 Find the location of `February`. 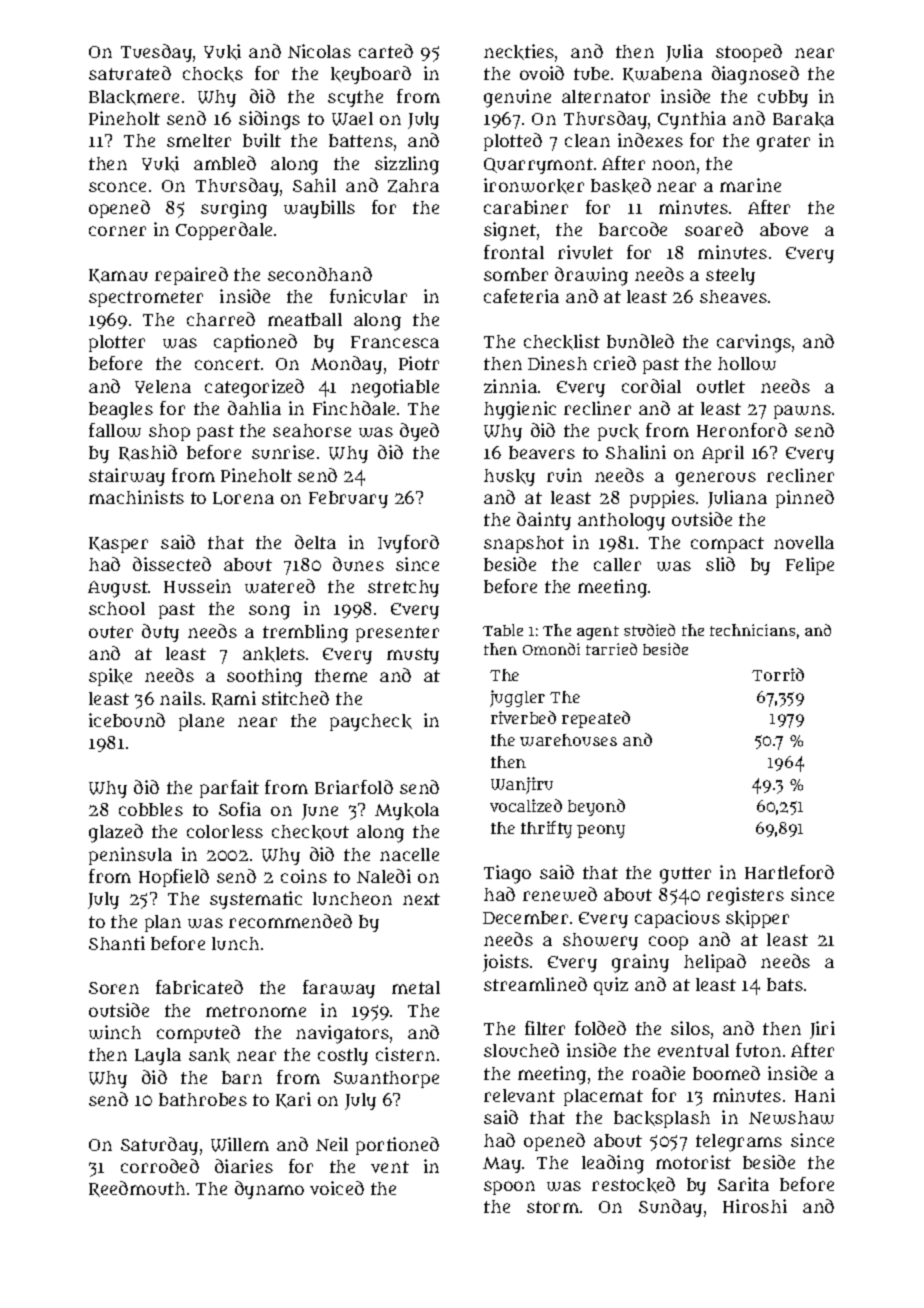

February is located at coordinates (348, 499).
